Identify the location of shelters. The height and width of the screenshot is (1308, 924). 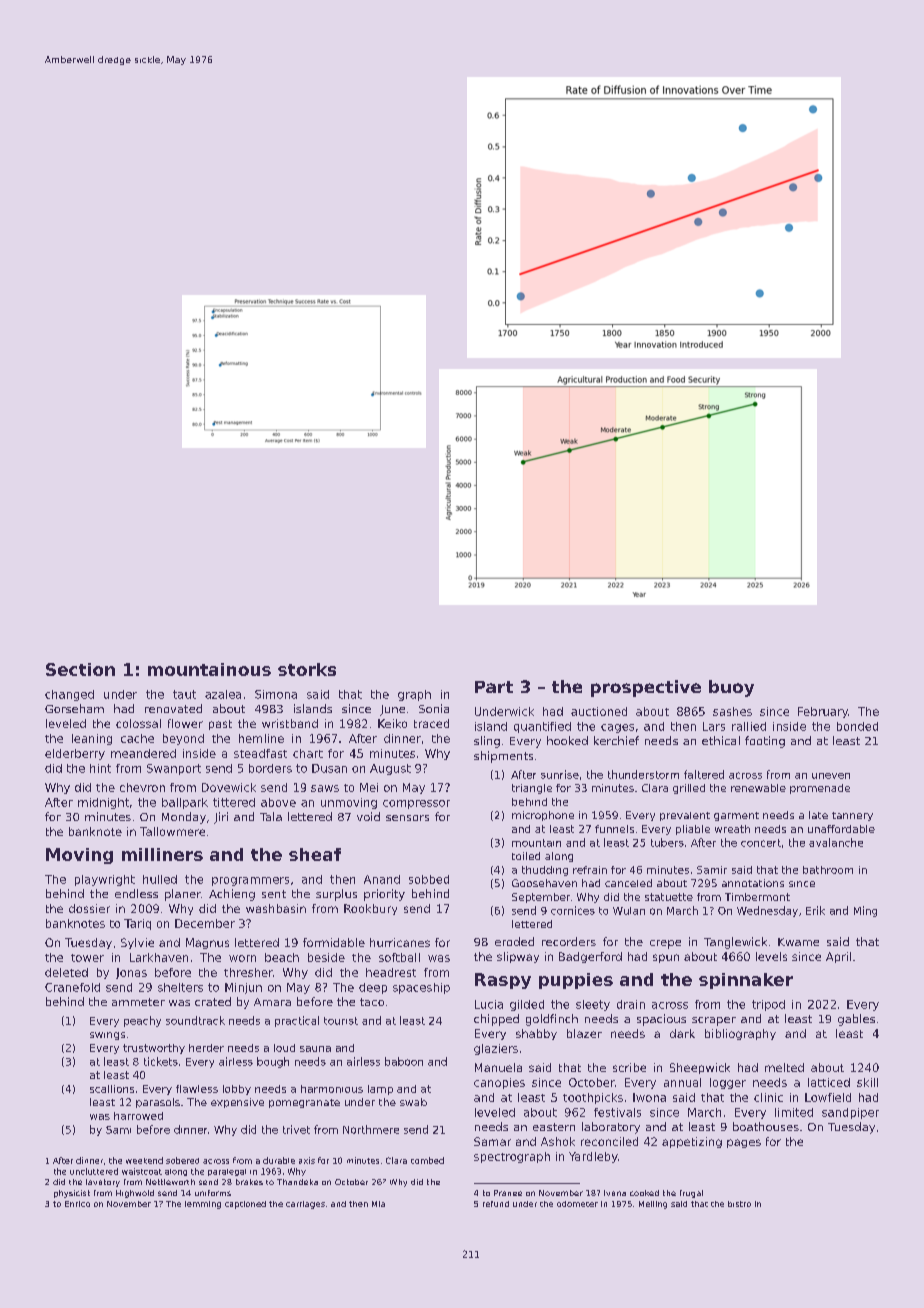
(180, 987).
